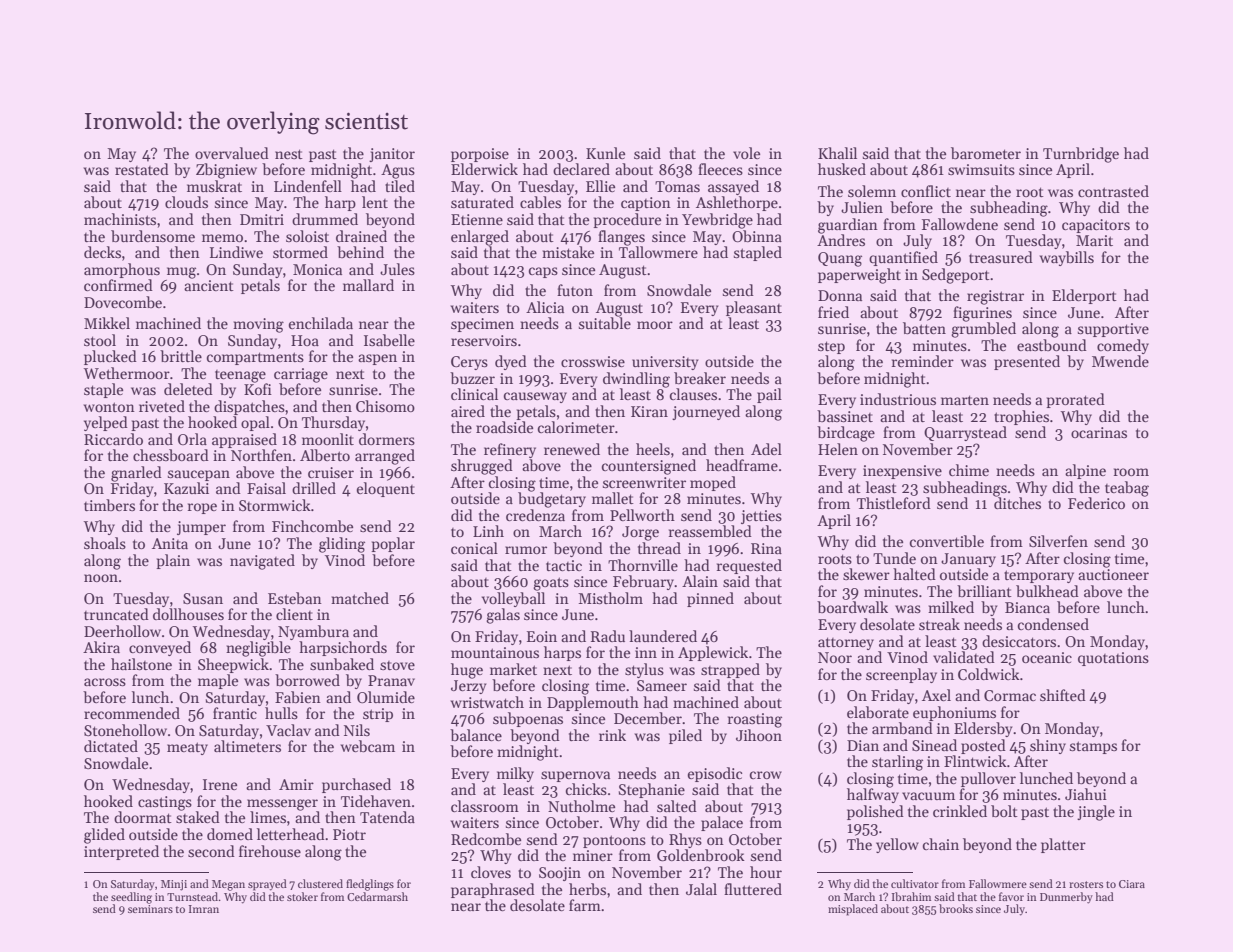 The image size is (1233, 952). What do you see at coordinates (981, 169) in the image?
I see `swimsuits` at bounding box center [981, 169].
